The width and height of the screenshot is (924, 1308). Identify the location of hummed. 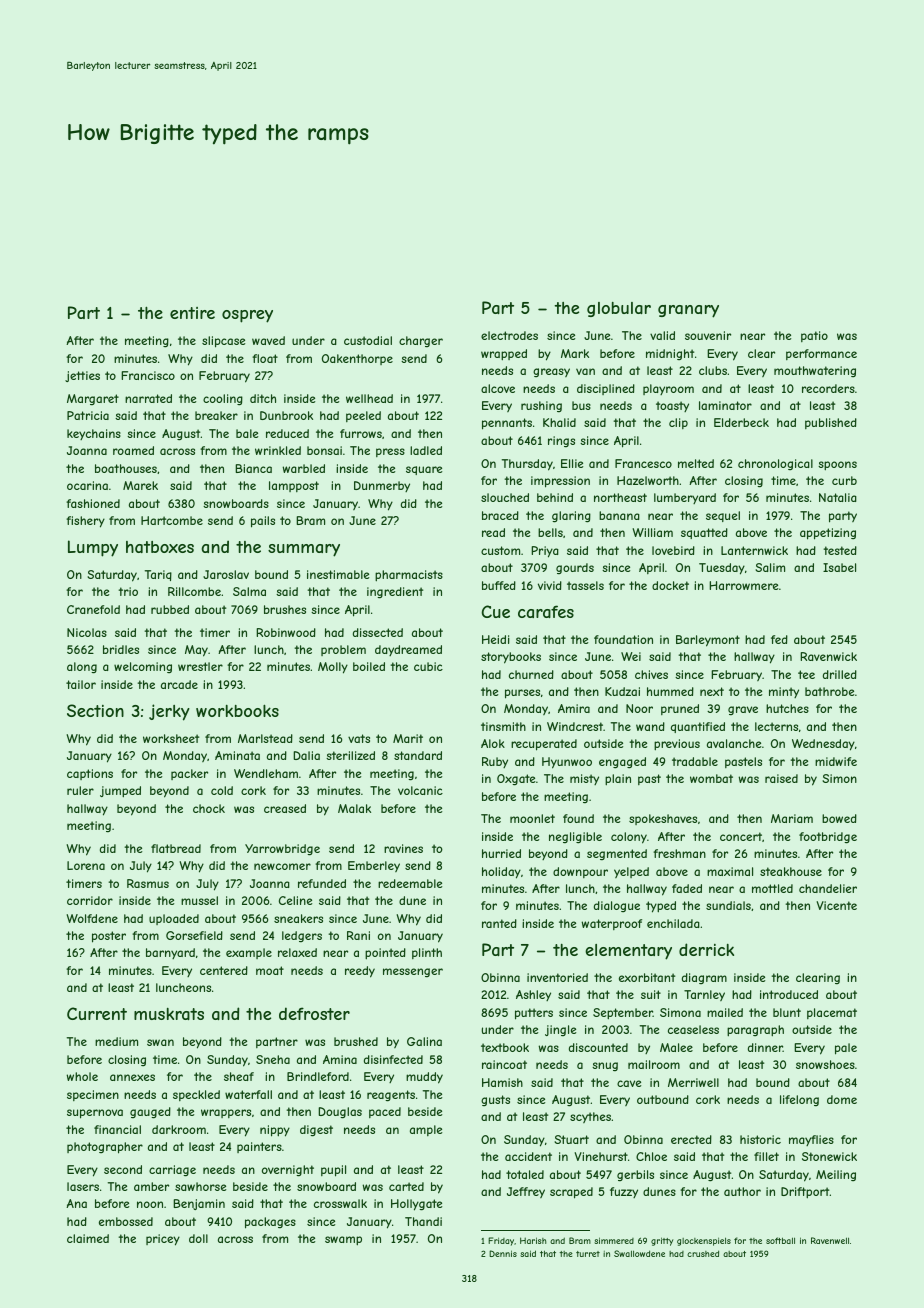
(670, 691).
